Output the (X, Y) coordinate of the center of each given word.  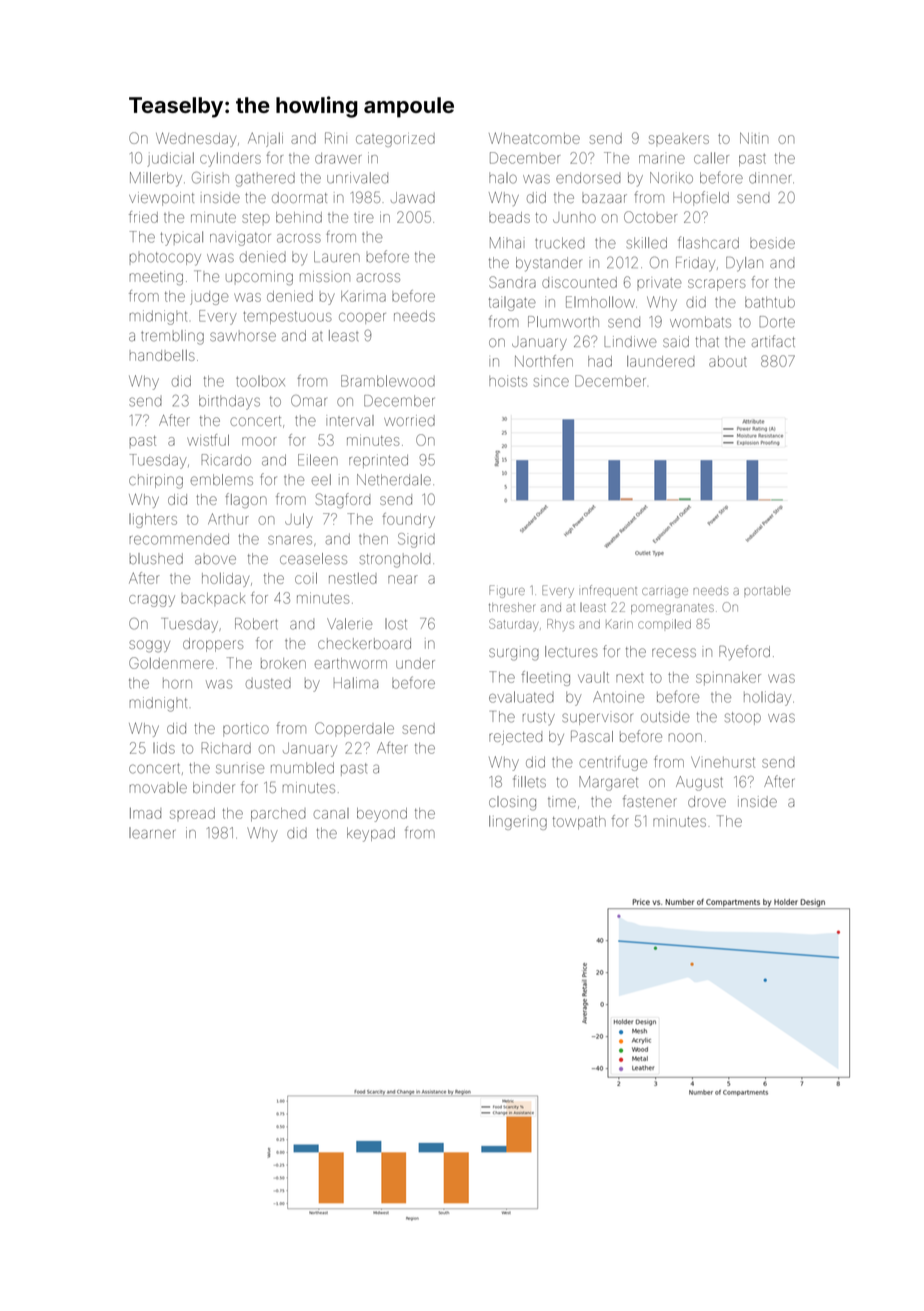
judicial (170, 159)
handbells (162, 355)
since (551, 381)
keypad (371, 834)
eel (321, 480)
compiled (664, 624)
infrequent (609, 591)
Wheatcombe (534, 138)
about (728, 361)
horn (177, 683)
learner (152, 833)
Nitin (754, 138)
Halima (356, 683)
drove (707, 801)
